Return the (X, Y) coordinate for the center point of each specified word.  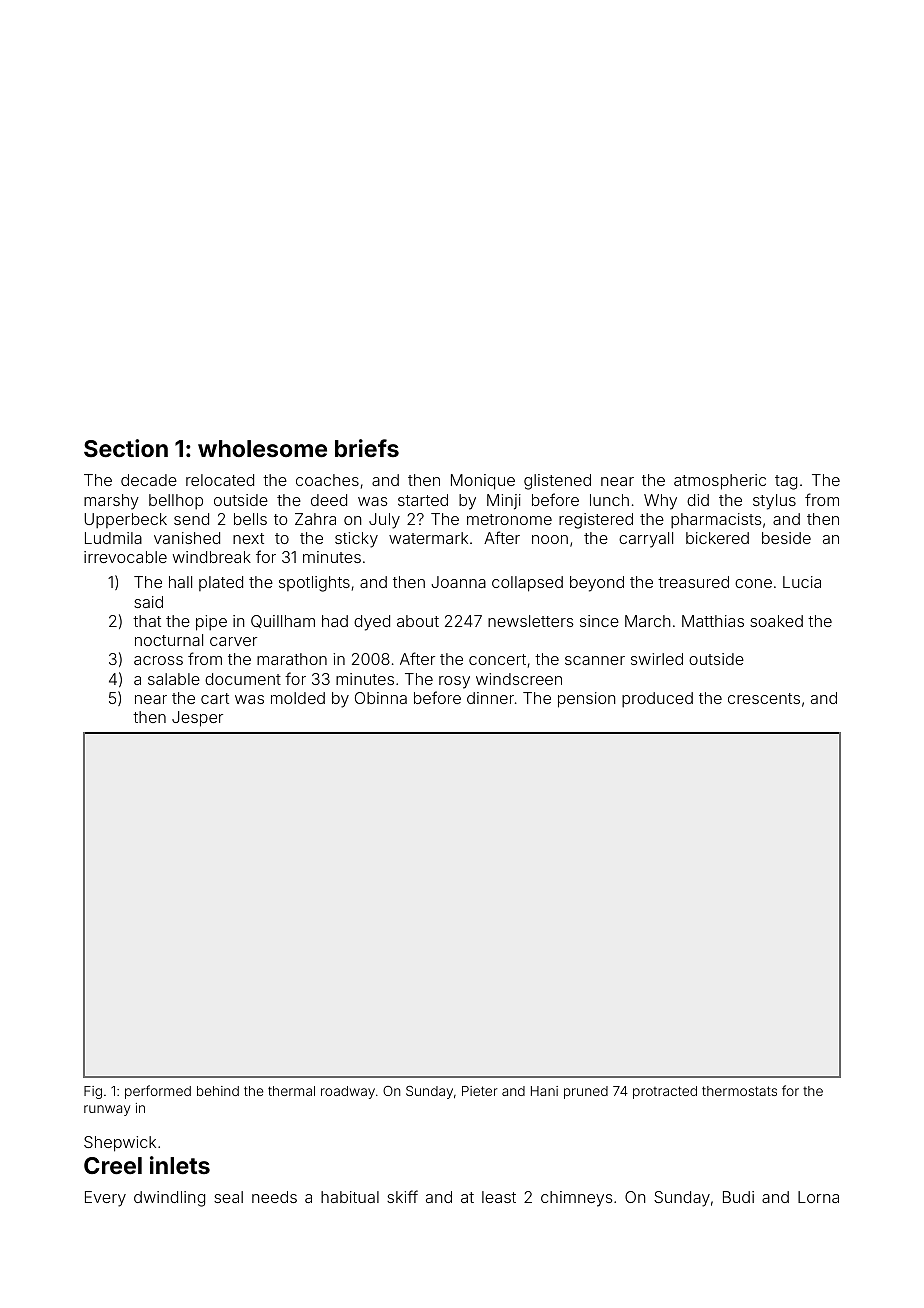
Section (126, 448)
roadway (348, 1092)
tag (786, 482)
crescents (764, 698)
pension (586, 700)
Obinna (381, 698)
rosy (454, 682)
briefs (367, 448)
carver (233, 641)
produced (657, 699)
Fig (93, 1092)
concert (497, 659)
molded (298, 698)
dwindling (169, 1199)
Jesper (197, 719)
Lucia (802, 582)
